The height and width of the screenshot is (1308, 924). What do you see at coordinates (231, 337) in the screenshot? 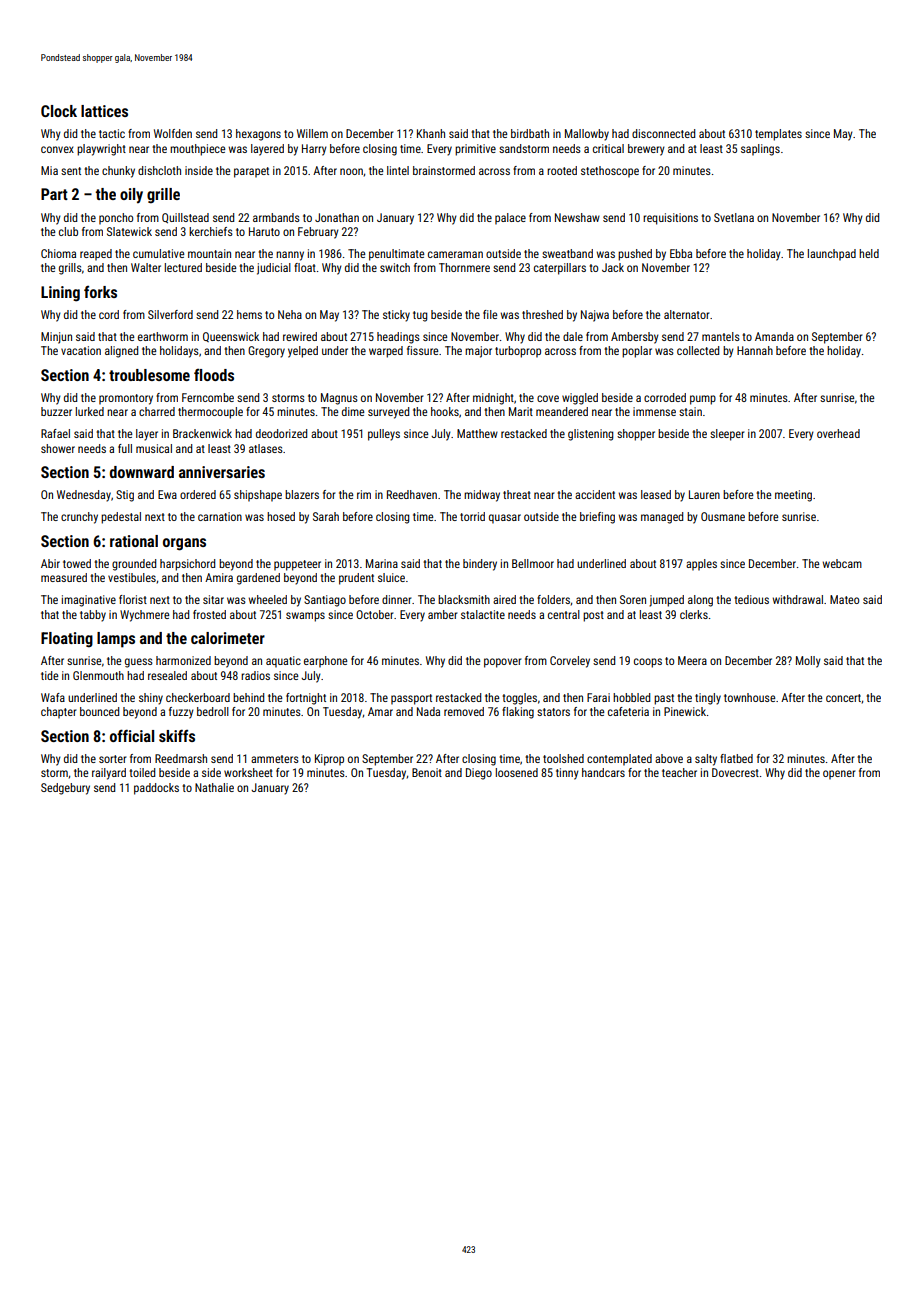
I see `Queenswick` at bounding box center [231, 337].
